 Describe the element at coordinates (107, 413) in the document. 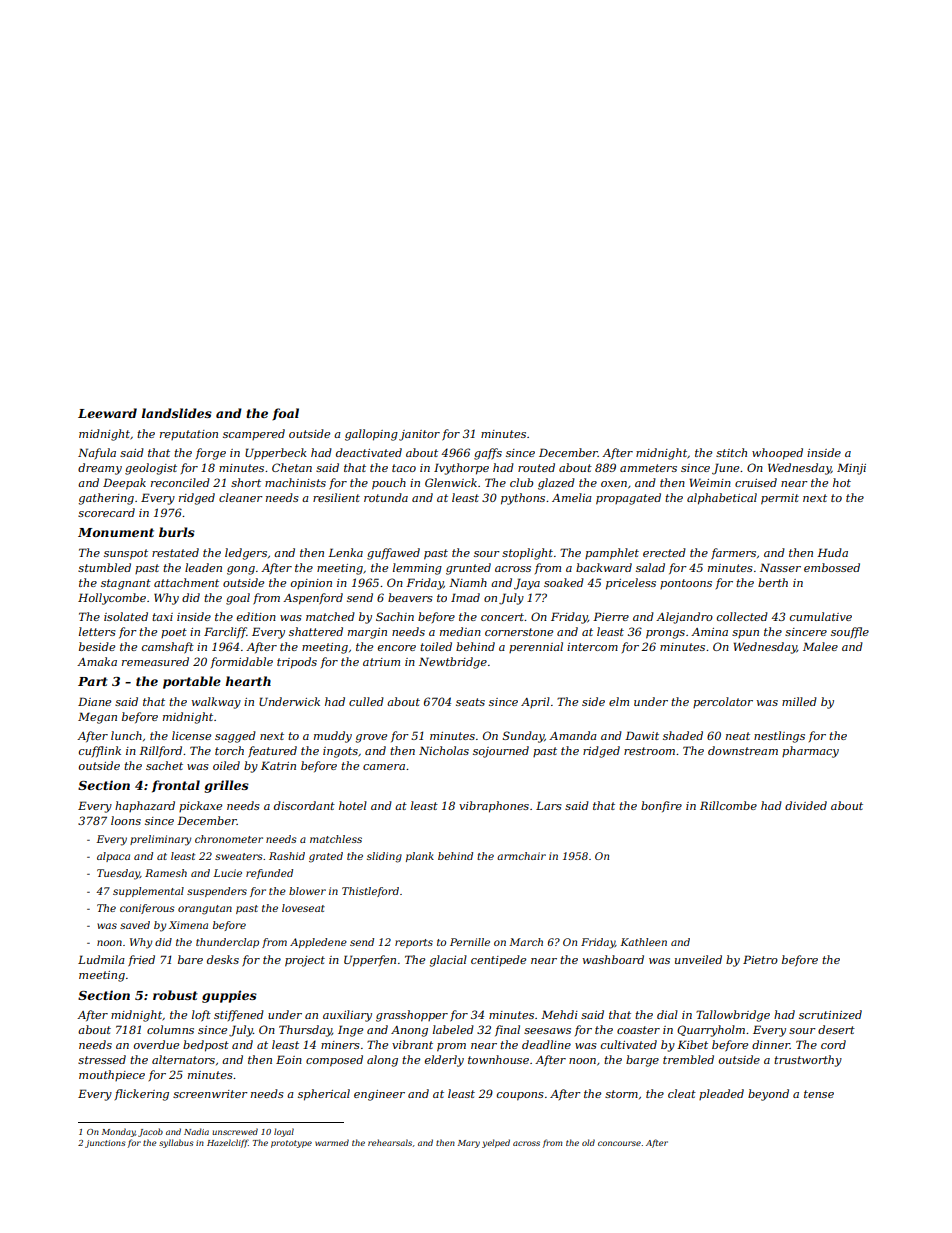

I see `Leeward` at that location.
